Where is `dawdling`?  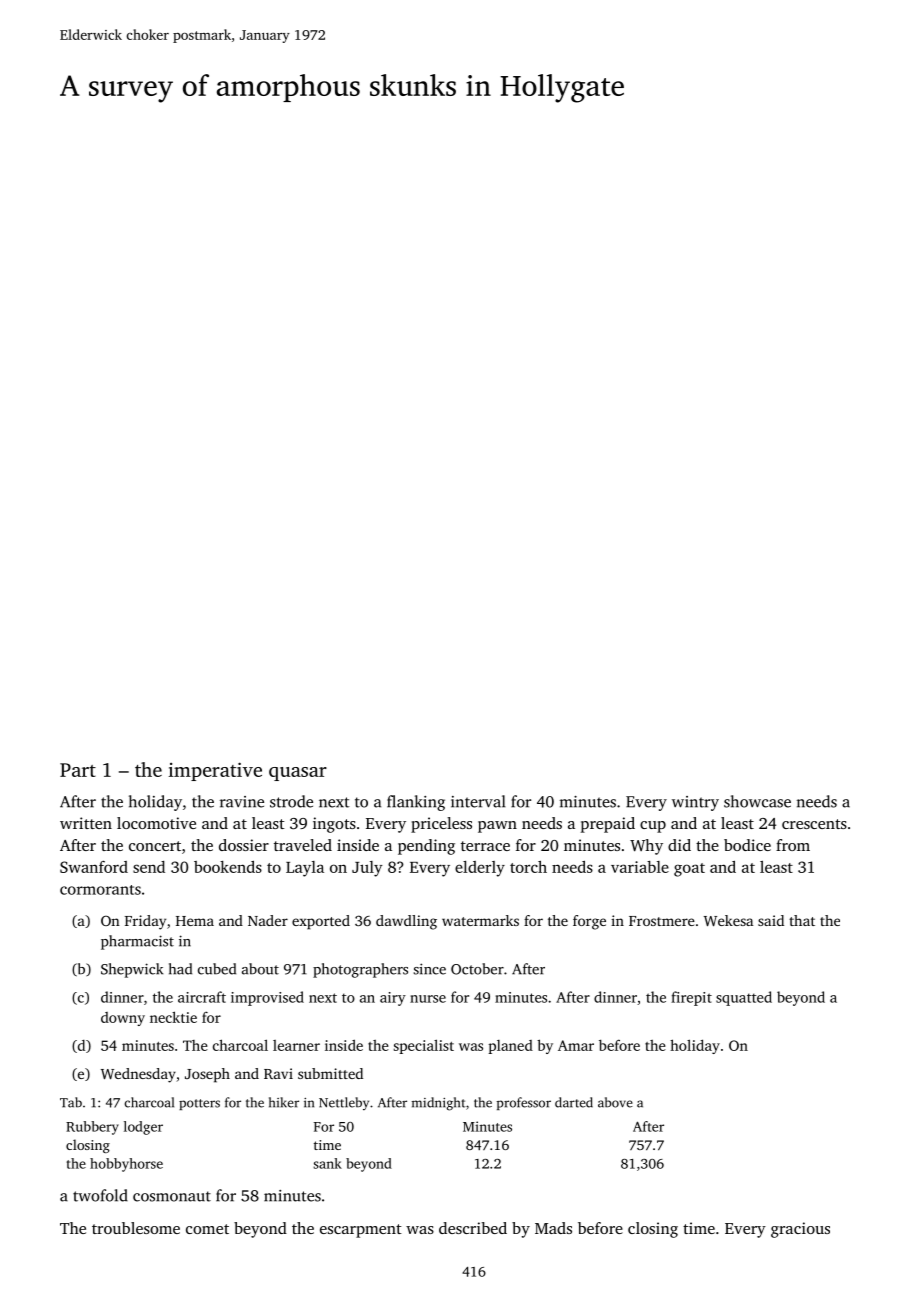 dawdling is located at coordinates (406, 922).
